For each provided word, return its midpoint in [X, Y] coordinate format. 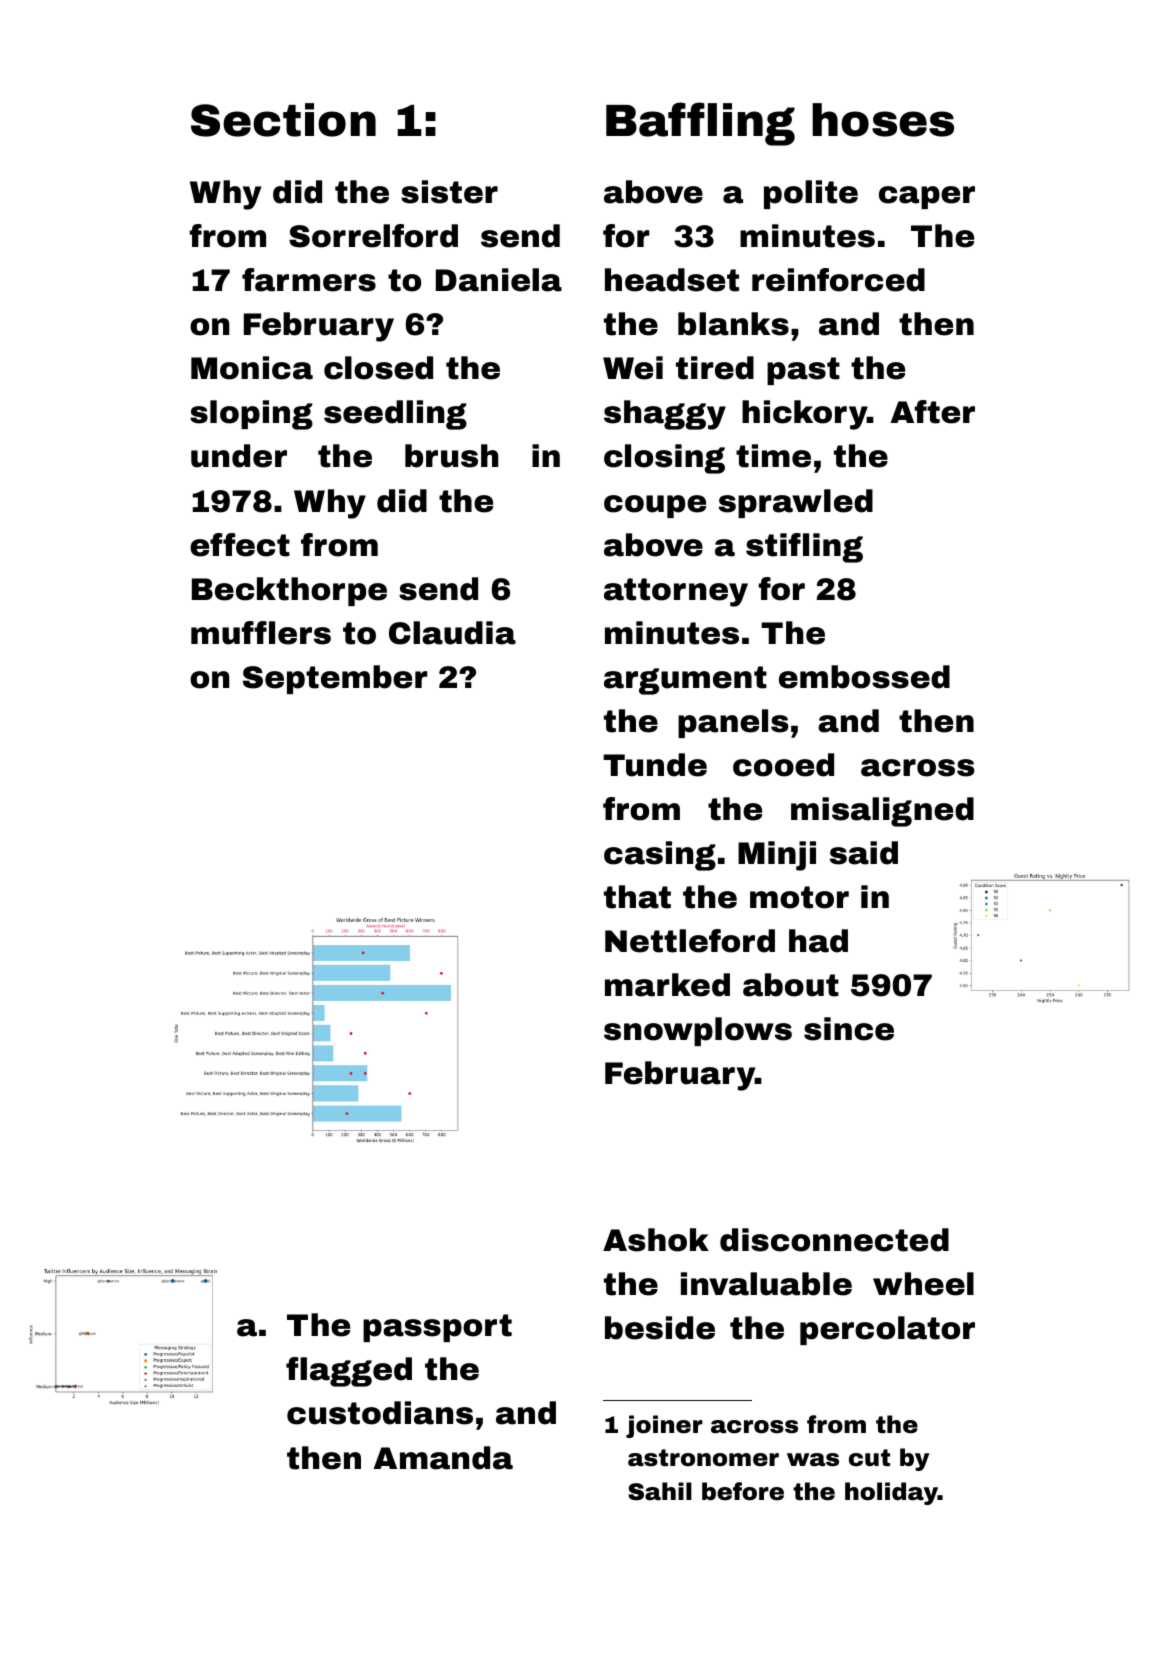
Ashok [656, 1240]
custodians [380, 1413]
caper [927, 197]
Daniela [499, 280]
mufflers [261, 633]
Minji [777, 856]
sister [449, 192]
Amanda [443, 1458]
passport [437, 1328]
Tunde [655, 765]
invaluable [766, 1284]
